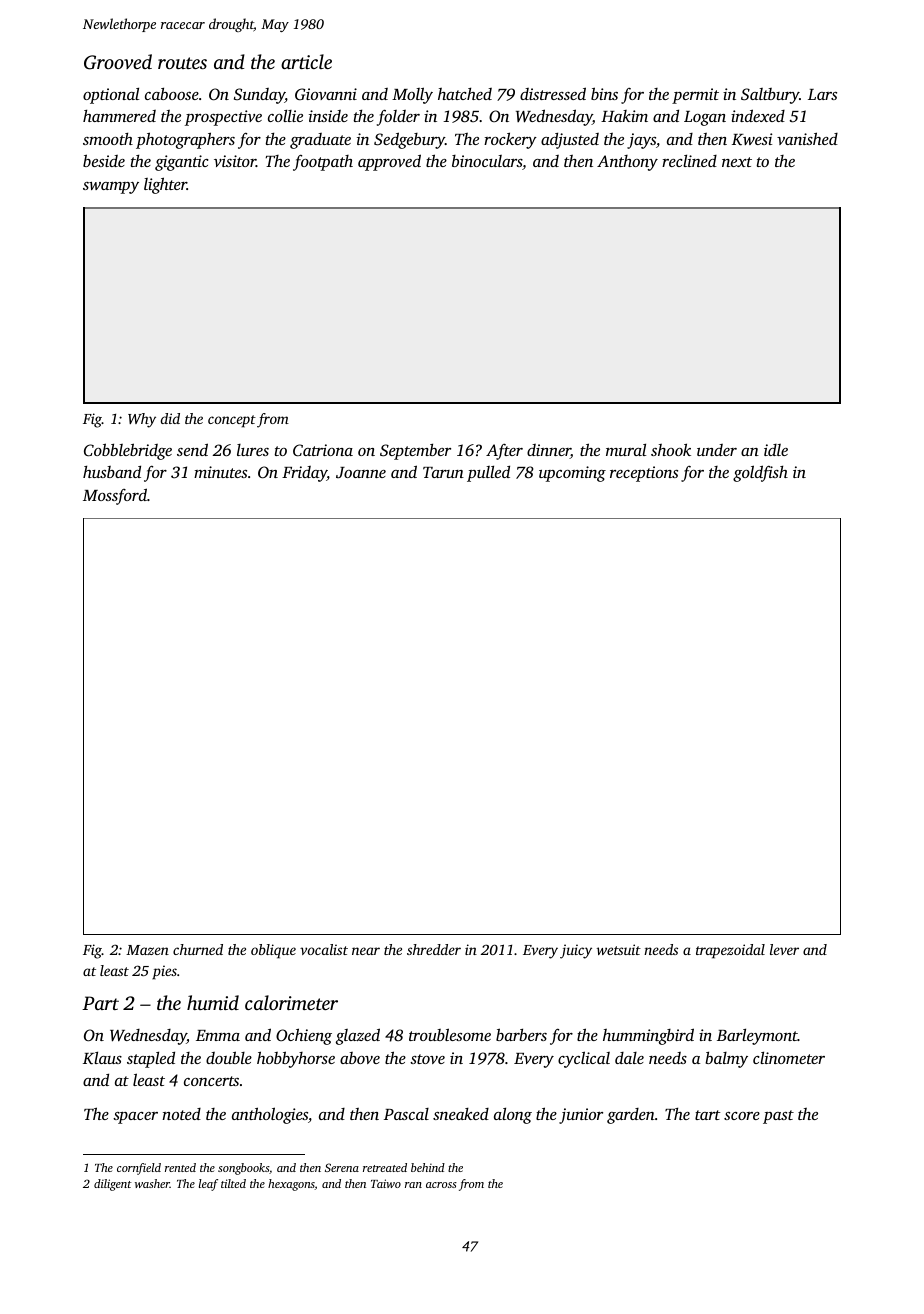 Image resolution: width=924 pixels, height=1314 pixels. What do you see at coordinates (627, 163) in the document?
I see `Anthony` at bounding box center [627, 163].
